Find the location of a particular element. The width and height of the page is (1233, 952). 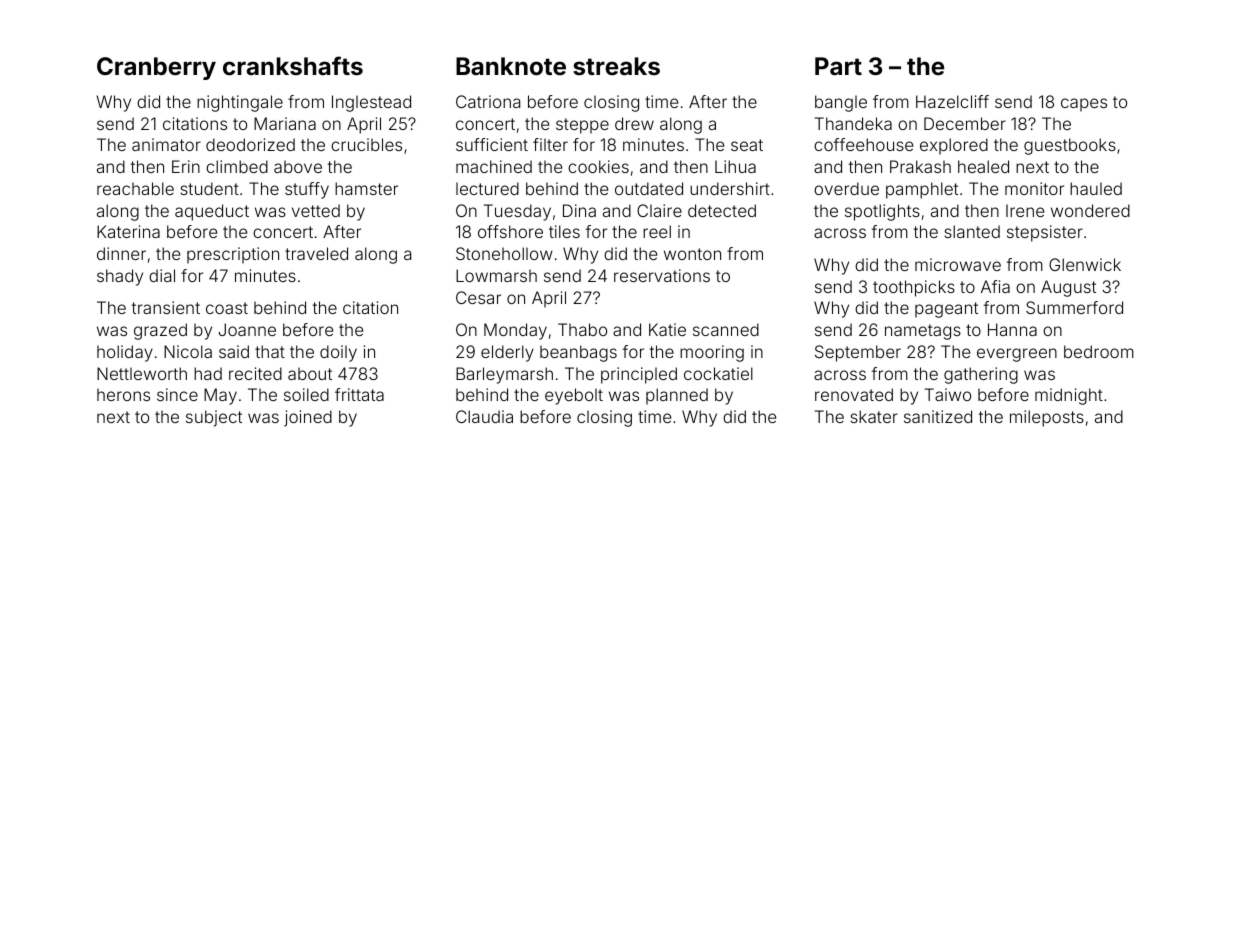

crankshafts is located at coordinates (293, 66).
